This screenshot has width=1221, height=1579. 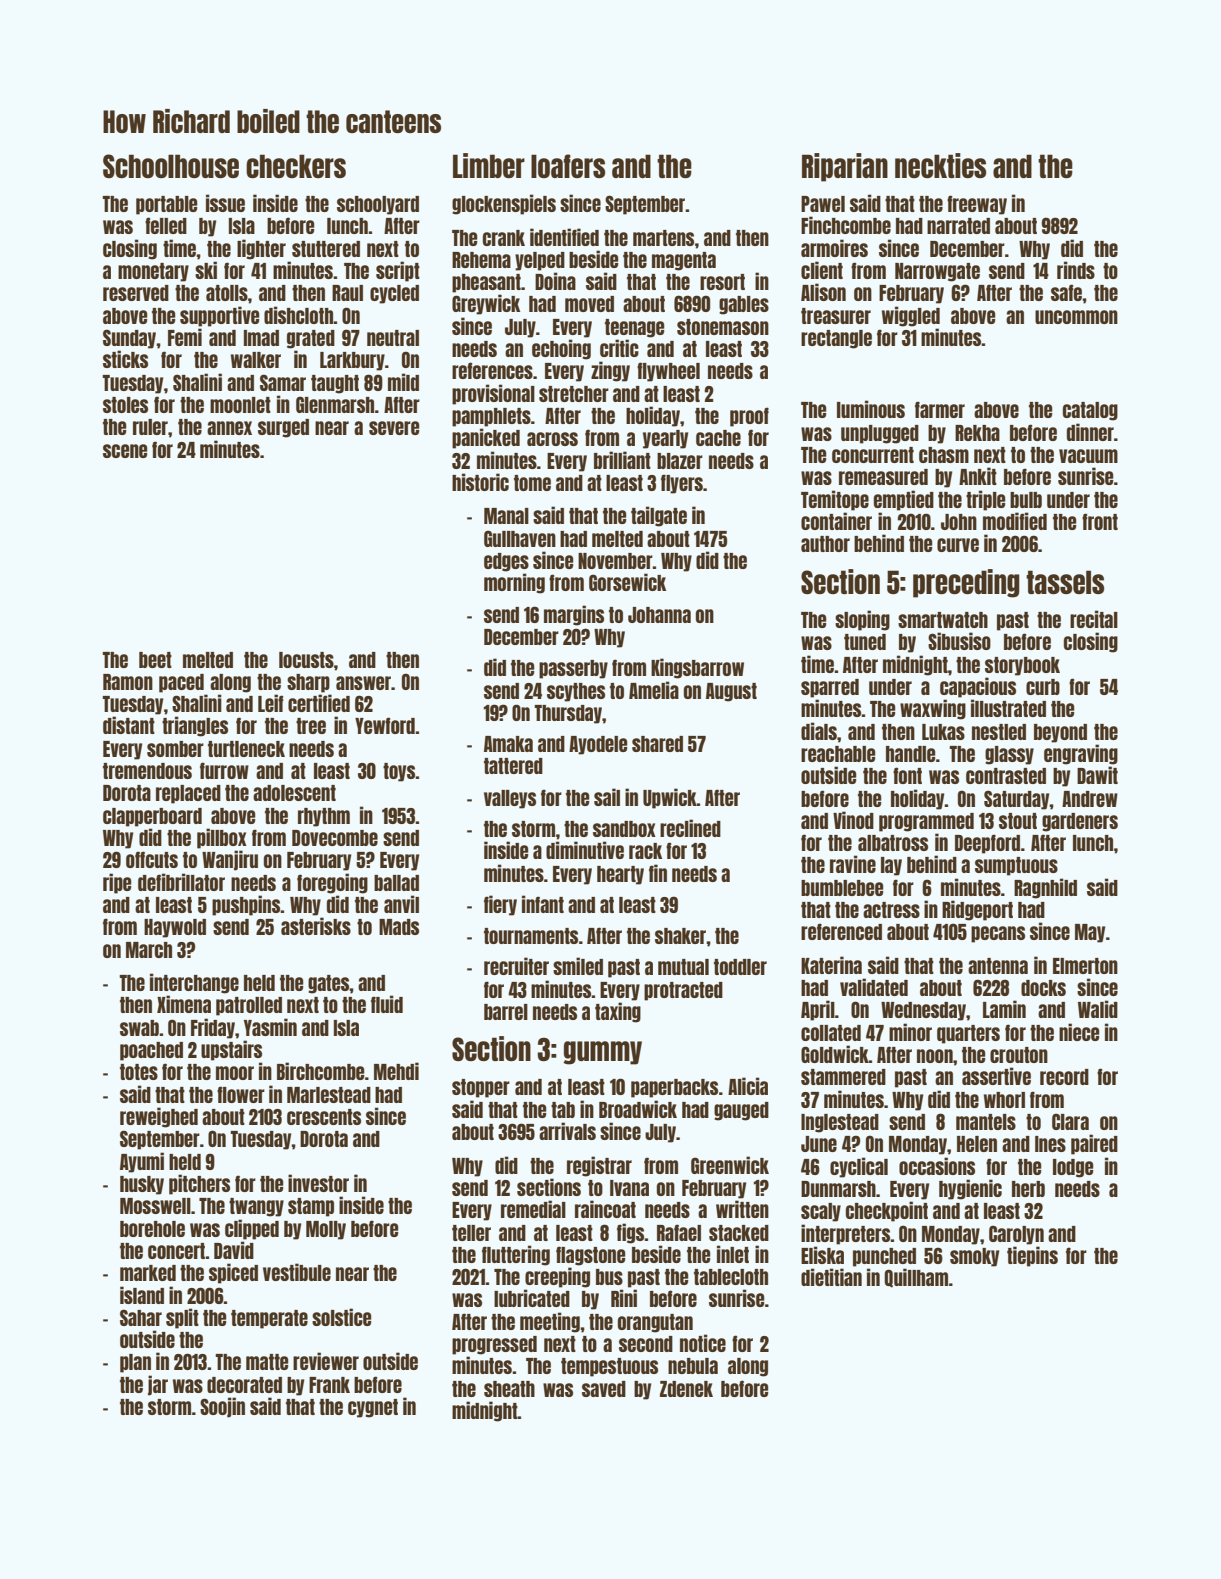 I want to click on vacuum, so click(x=1088, y=456).
